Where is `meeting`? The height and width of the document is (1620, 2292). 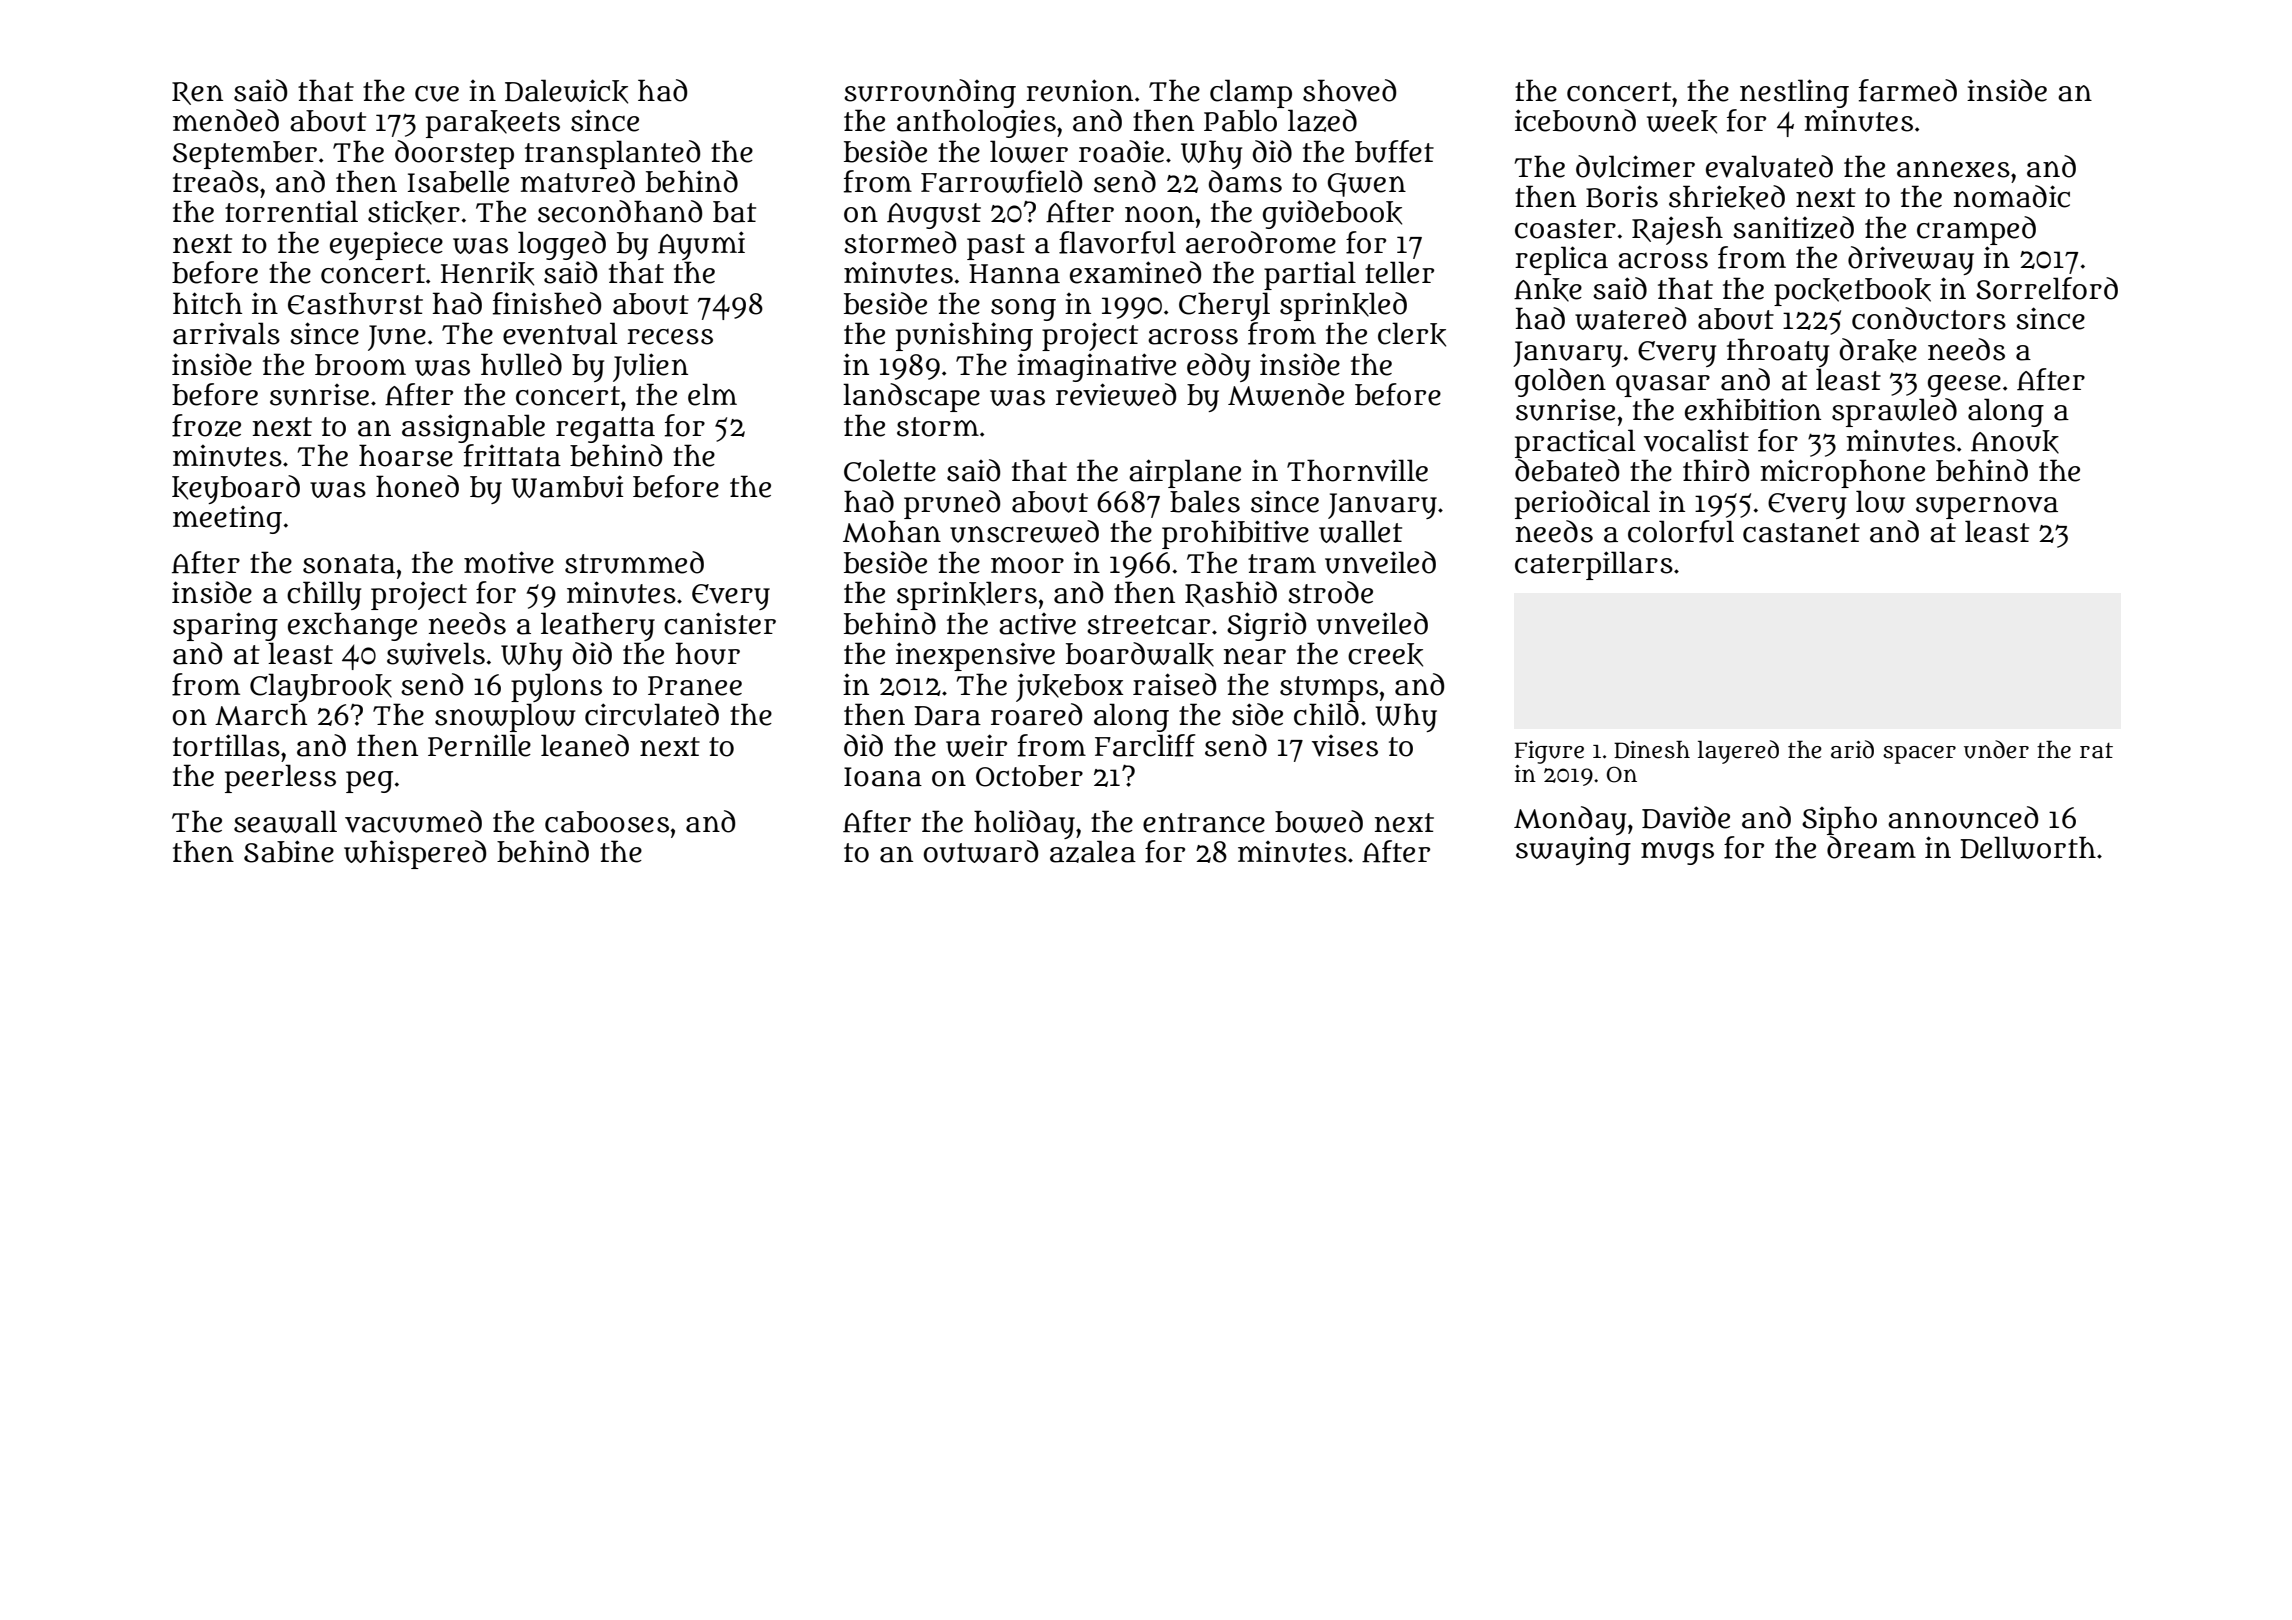 meeting is located at coordinates (227, 520).
